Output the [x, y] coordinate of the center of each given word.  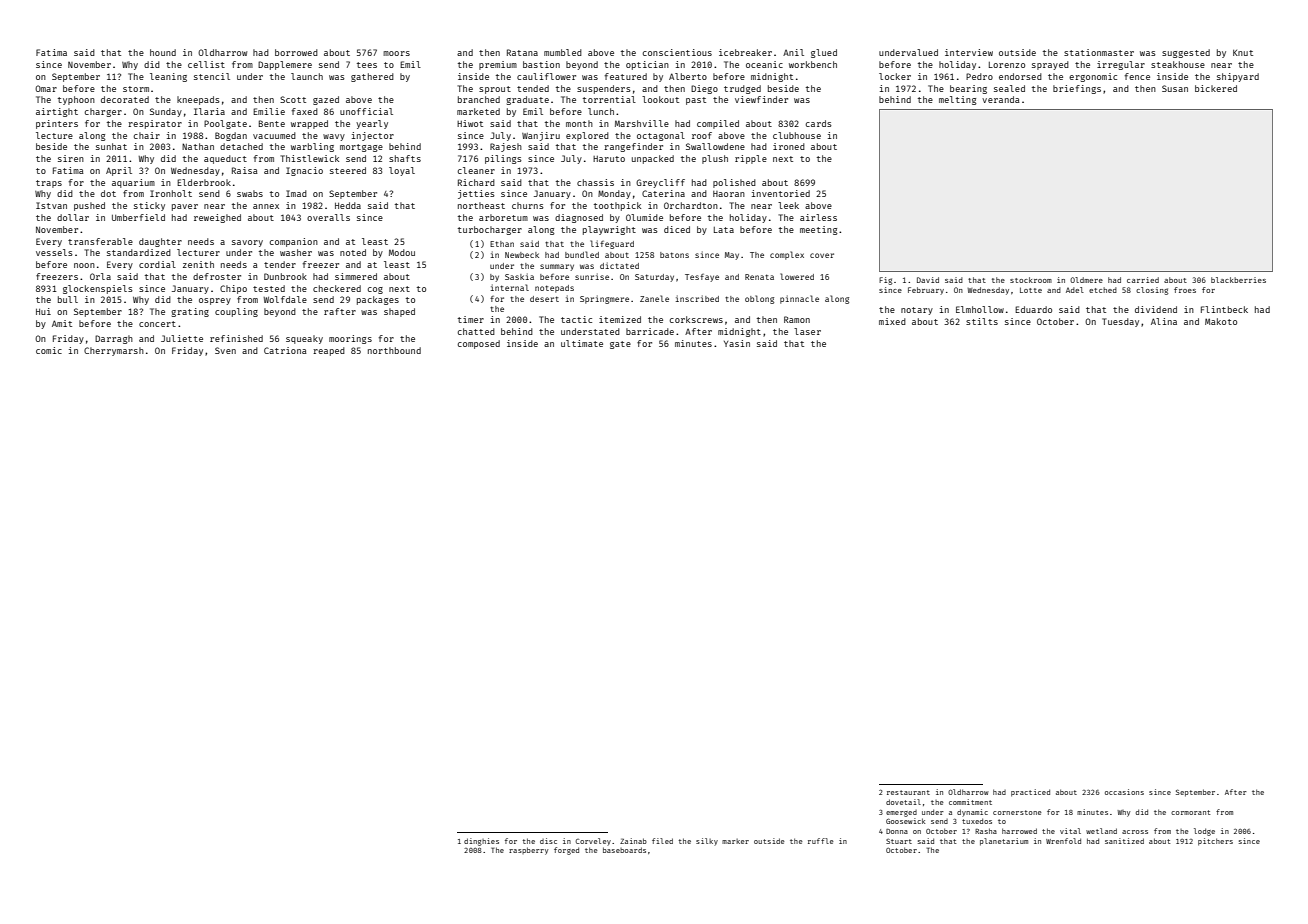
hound [163, 52]
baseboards [624, 850]
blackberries [1238, 280]
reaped [329, 351]
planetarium [1004, 842]
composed [479, 344]
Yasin [737, 343]
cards [819, 123]
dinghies [481, 842]
